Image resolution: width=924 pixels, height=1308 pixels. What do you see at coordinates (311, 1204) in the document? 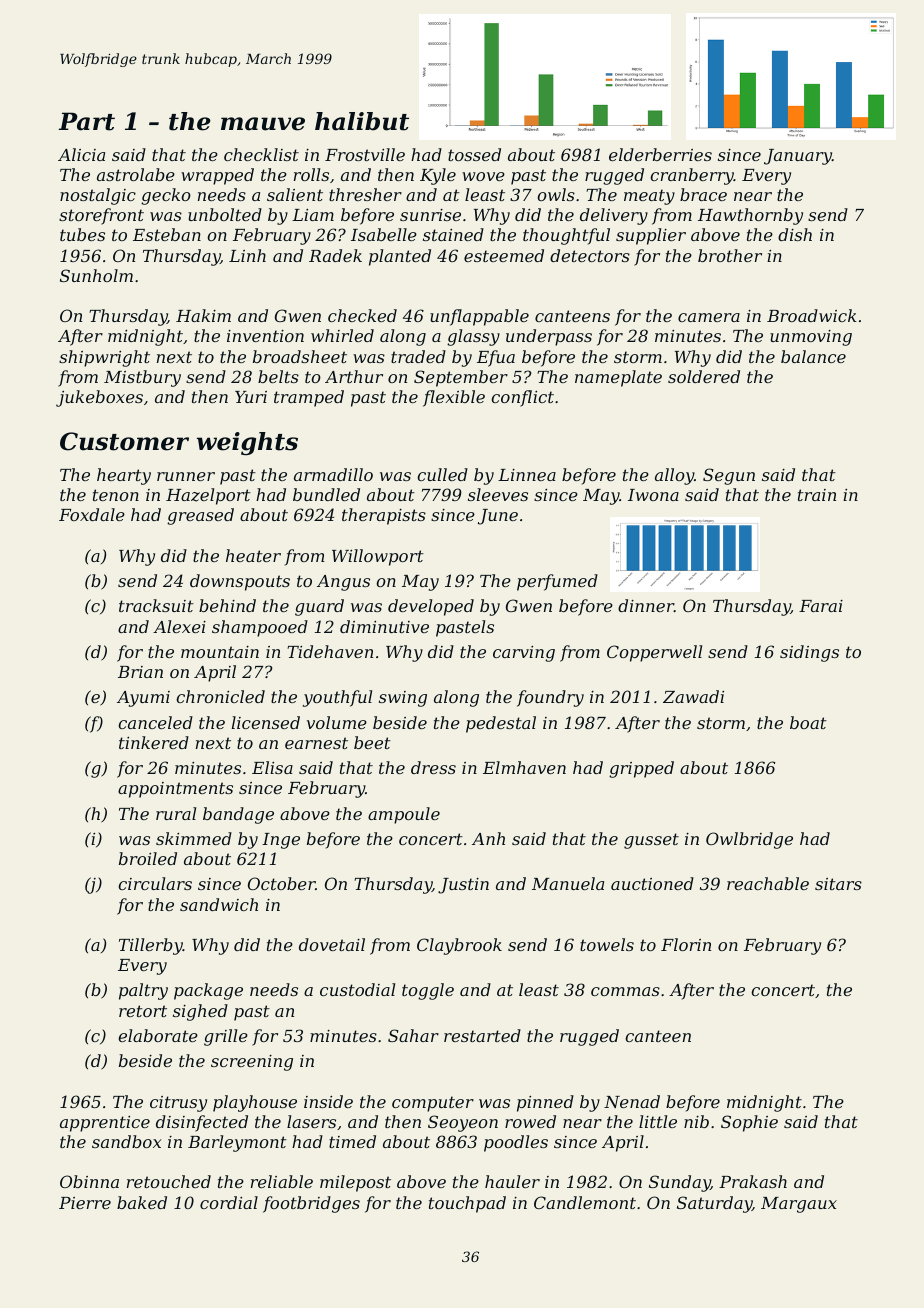
I see `footbridges` at bounding box center [311, 1204].
